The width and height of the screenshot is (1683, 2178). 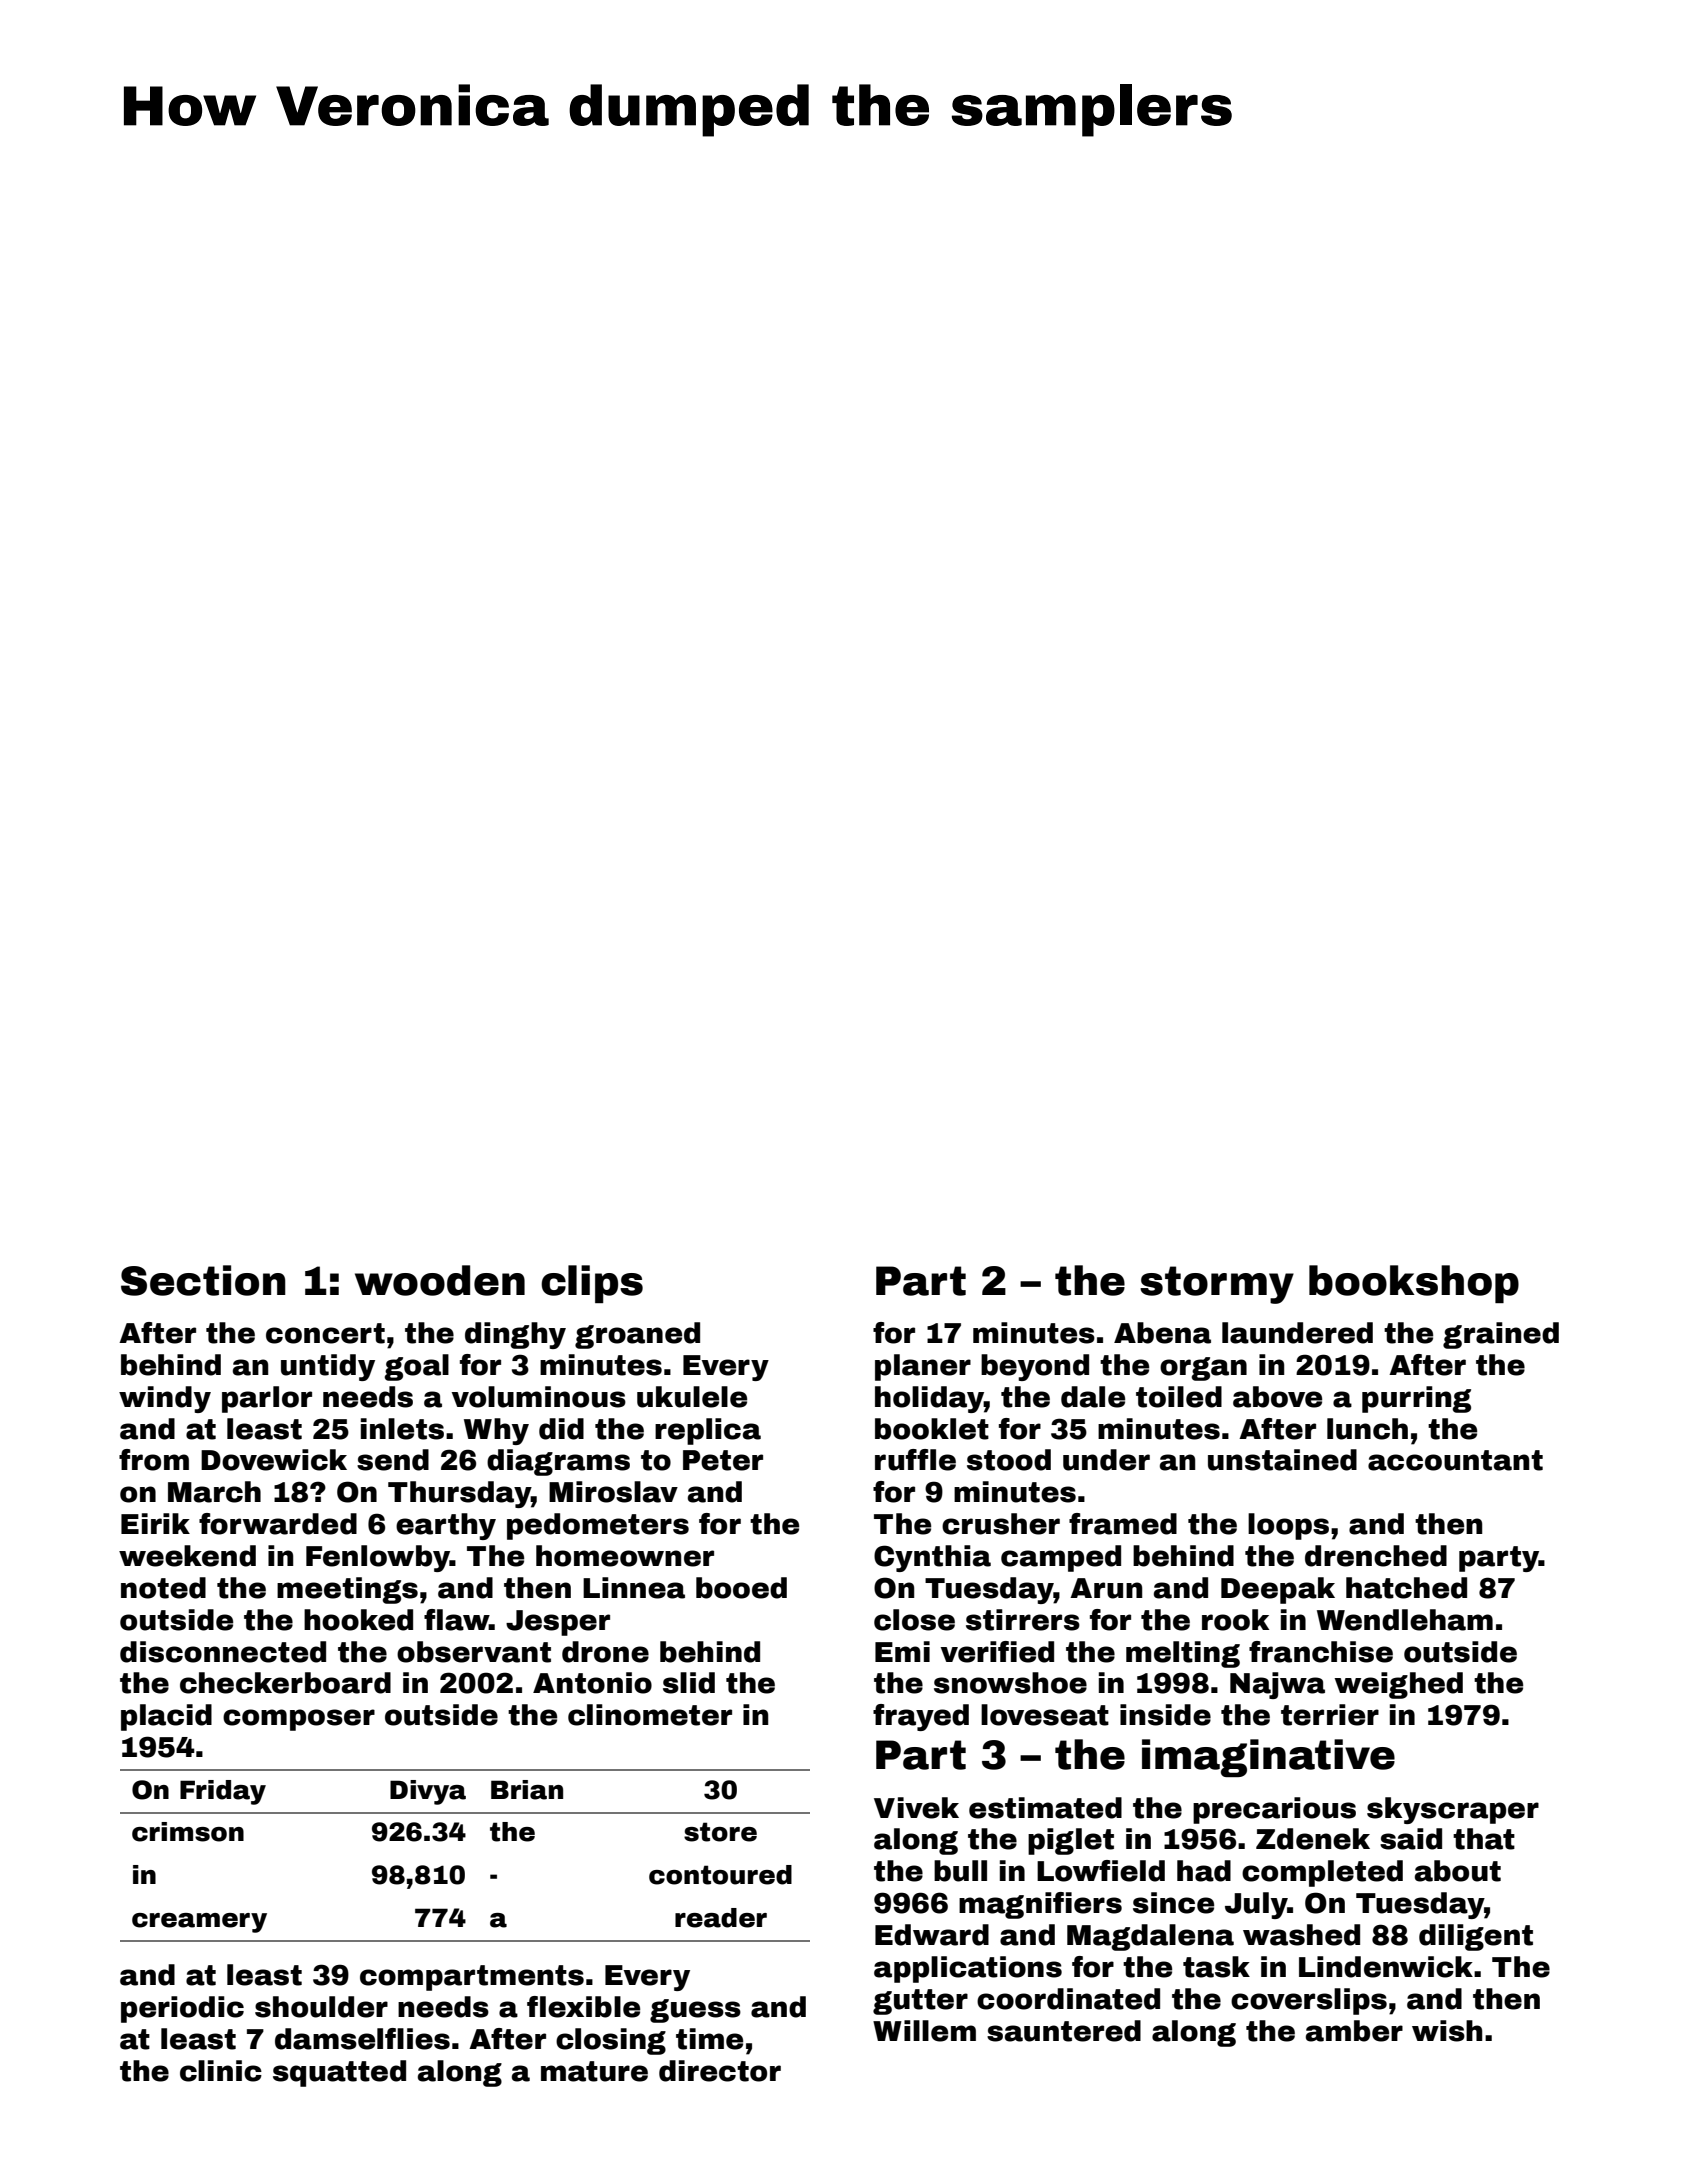 What do you see at coordinates (1217, 1285) in the screenshot?
I see `stormy` at bounding box center [1217, 1285].
